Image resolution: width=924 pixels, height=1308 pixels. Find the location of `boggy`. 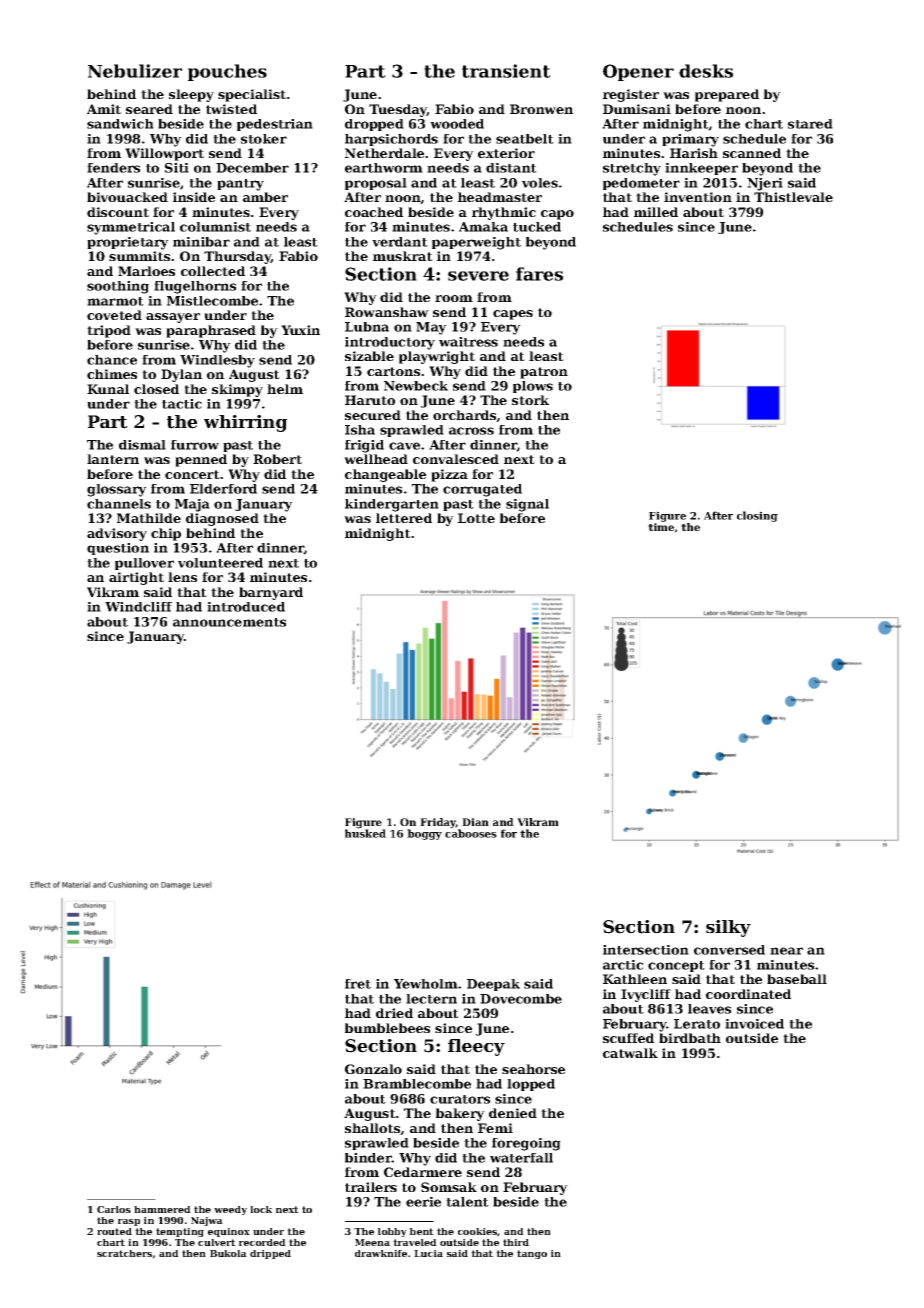

boggy is located at coordinates (424, 834).
